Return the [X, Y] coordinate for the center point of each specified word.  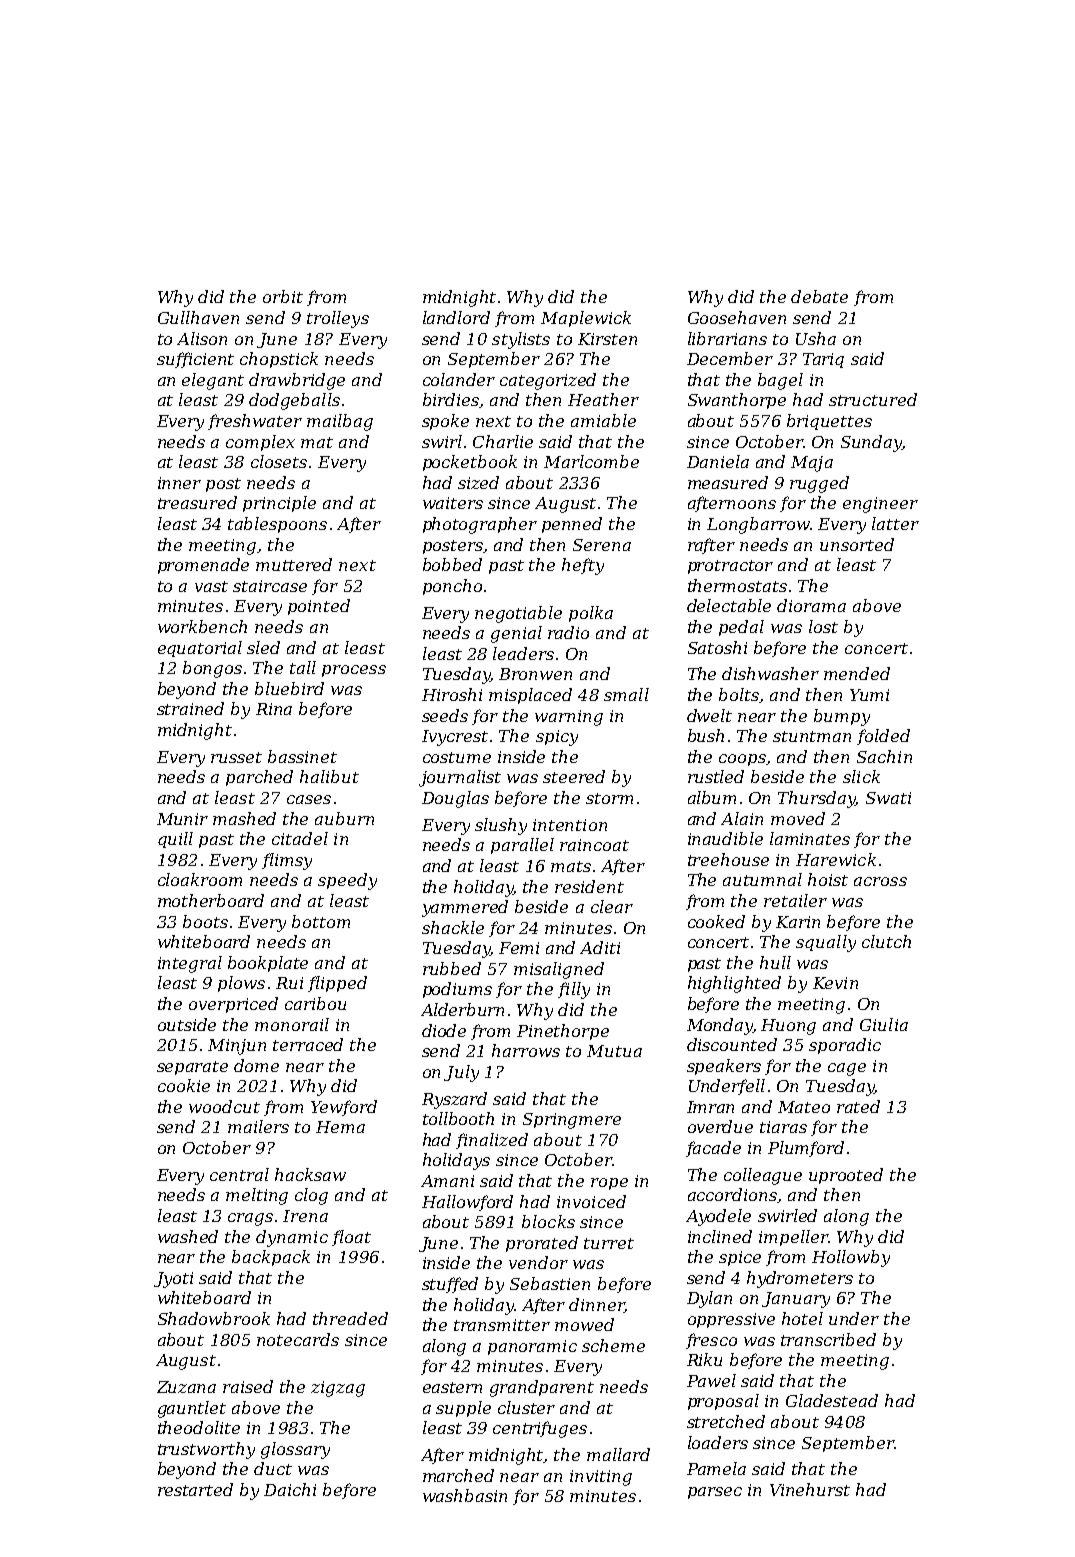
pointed [319, 607]
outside [187, 1024]
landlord [456, 317]
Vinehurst [810, 1489]
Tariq [823, 360]
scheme [613, 1345]
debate [819, 296]
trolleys [338, 319]
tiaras [783, 1127]
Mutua [614, 1051]
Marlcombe [591, 461]
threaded [350, 1318]
